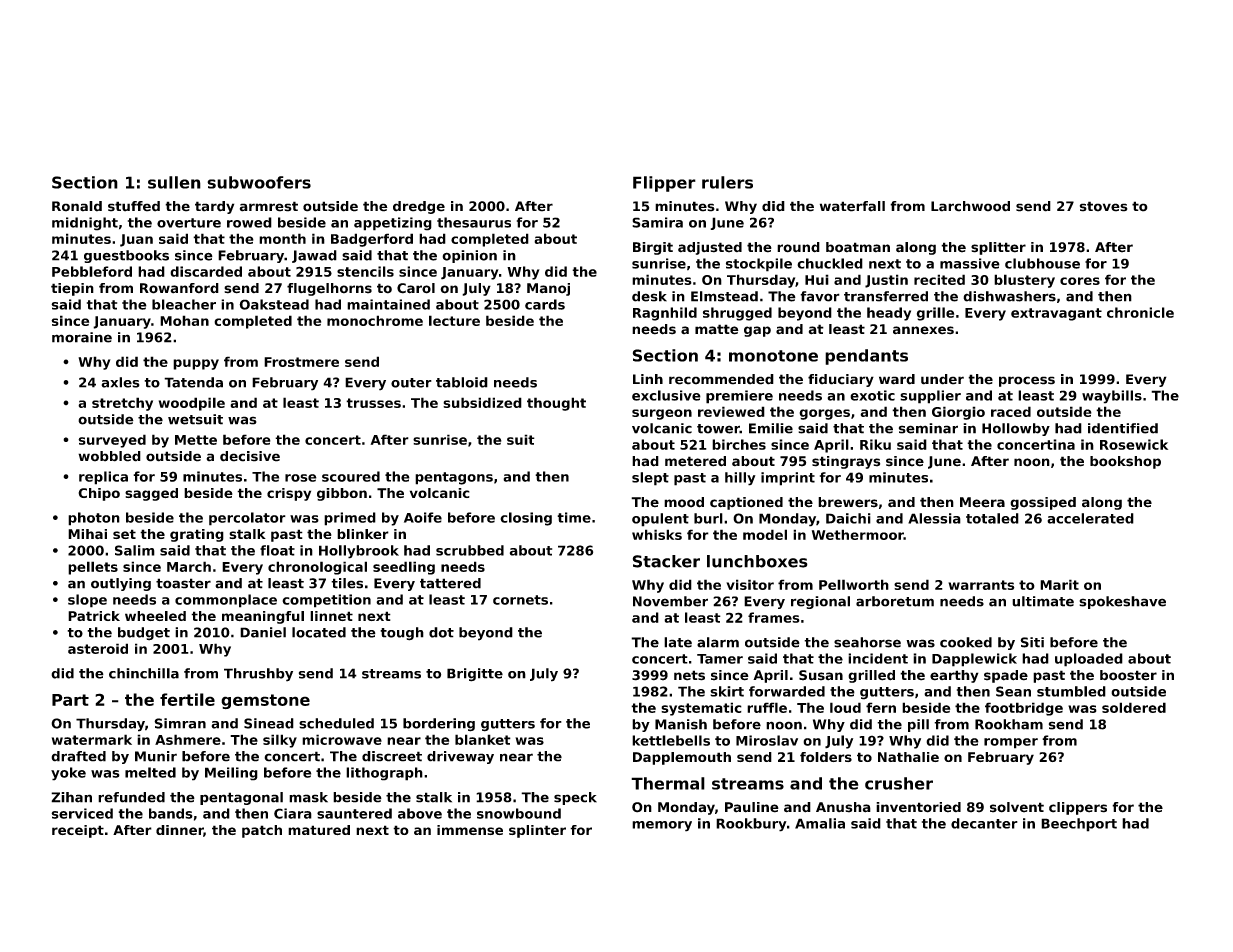 This screenshot has height=952, width=1233. I want to click on sullen, so click(174, 182).
